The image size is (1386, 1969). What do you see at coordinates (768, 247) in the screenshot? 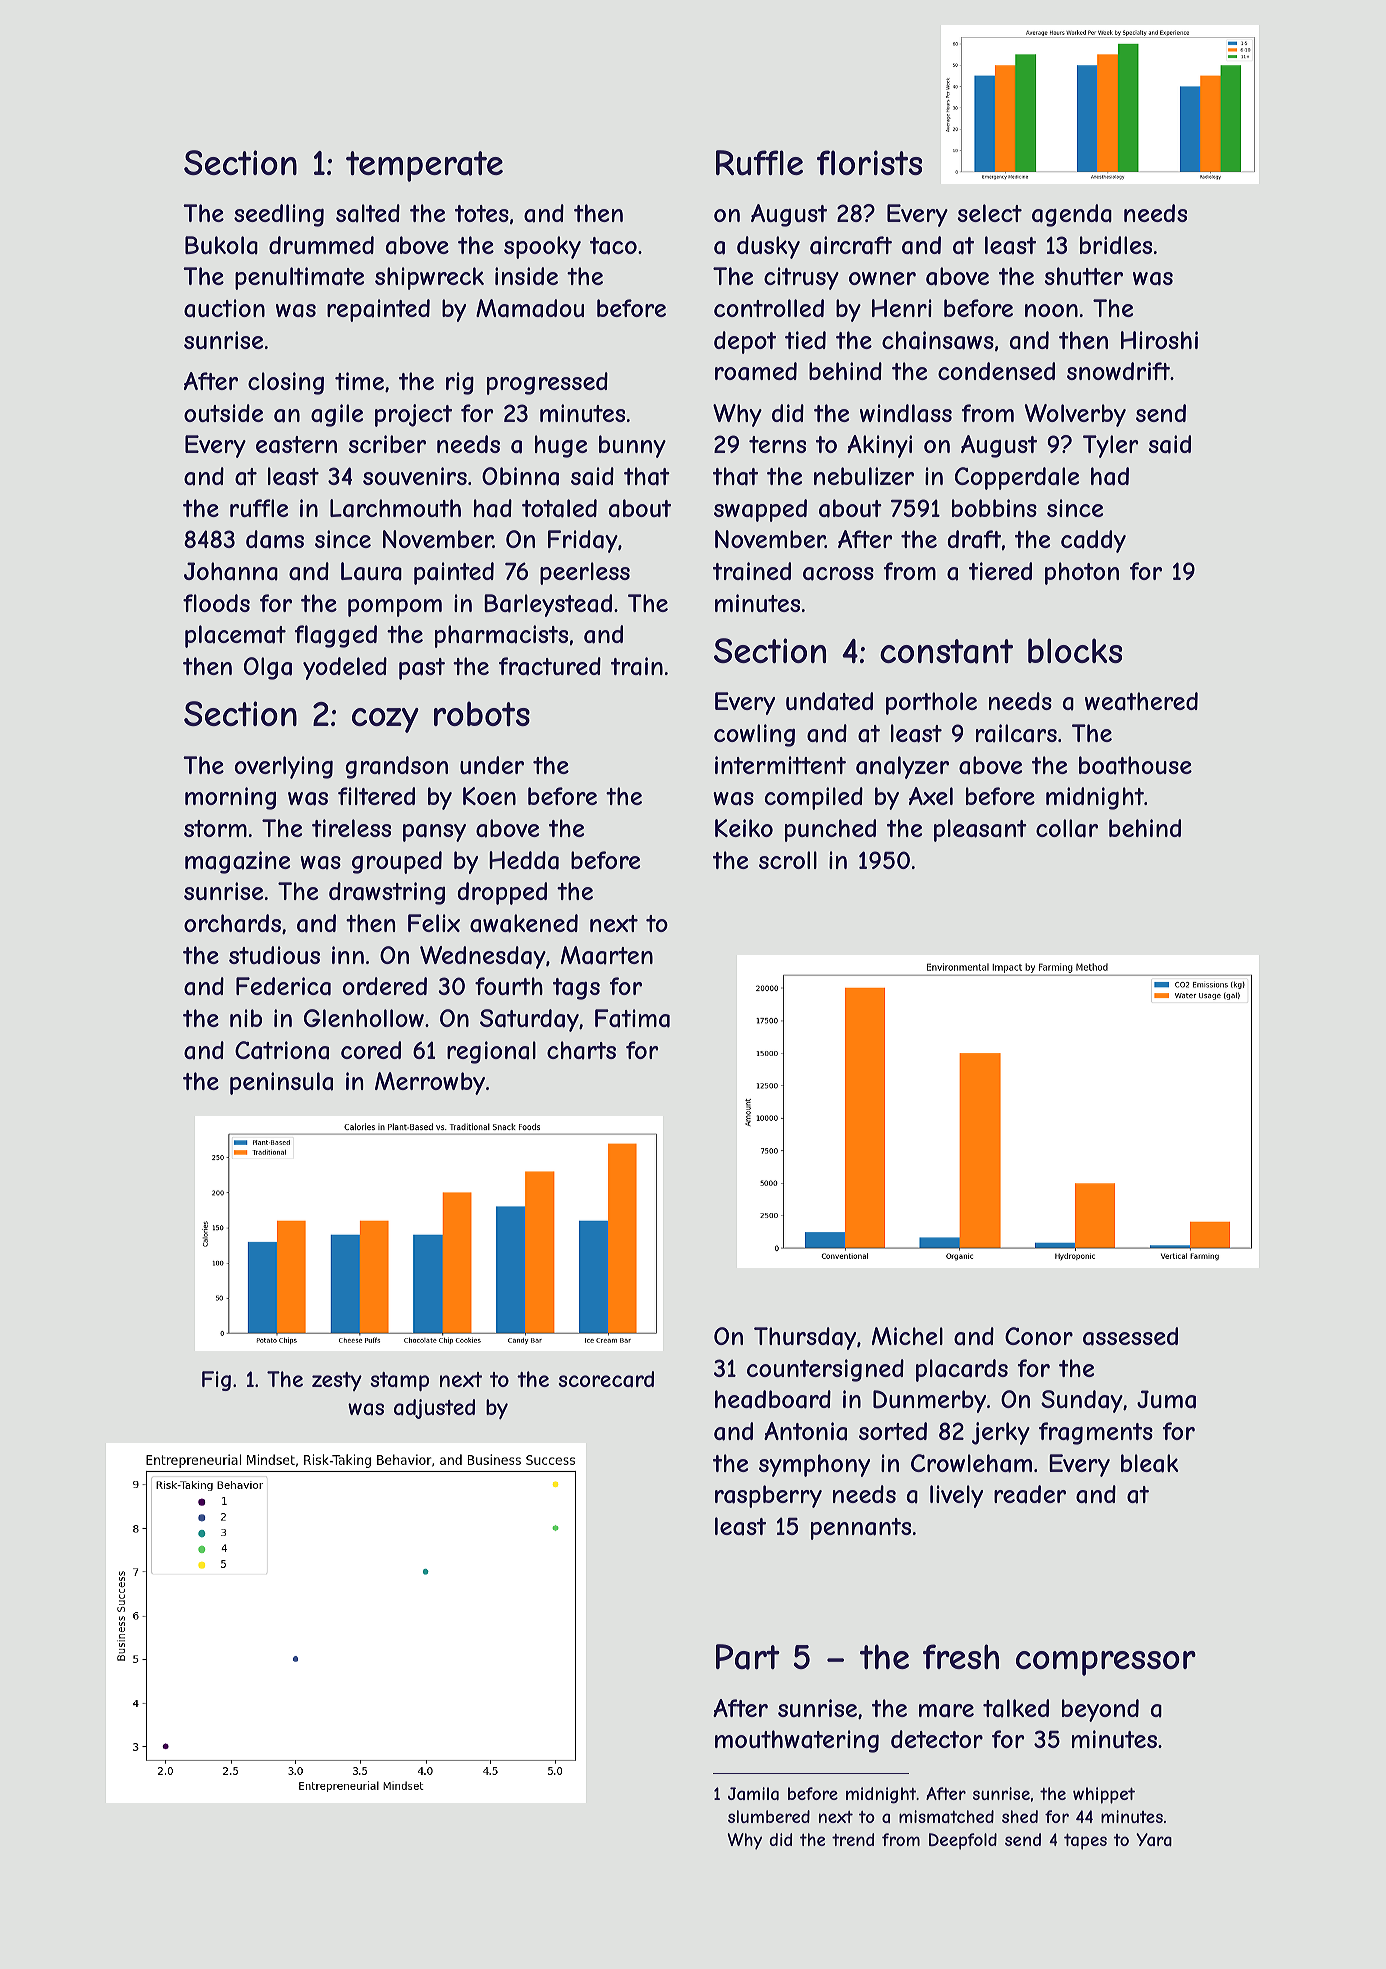
I see `dusky` at bounding box center [768, 247].
